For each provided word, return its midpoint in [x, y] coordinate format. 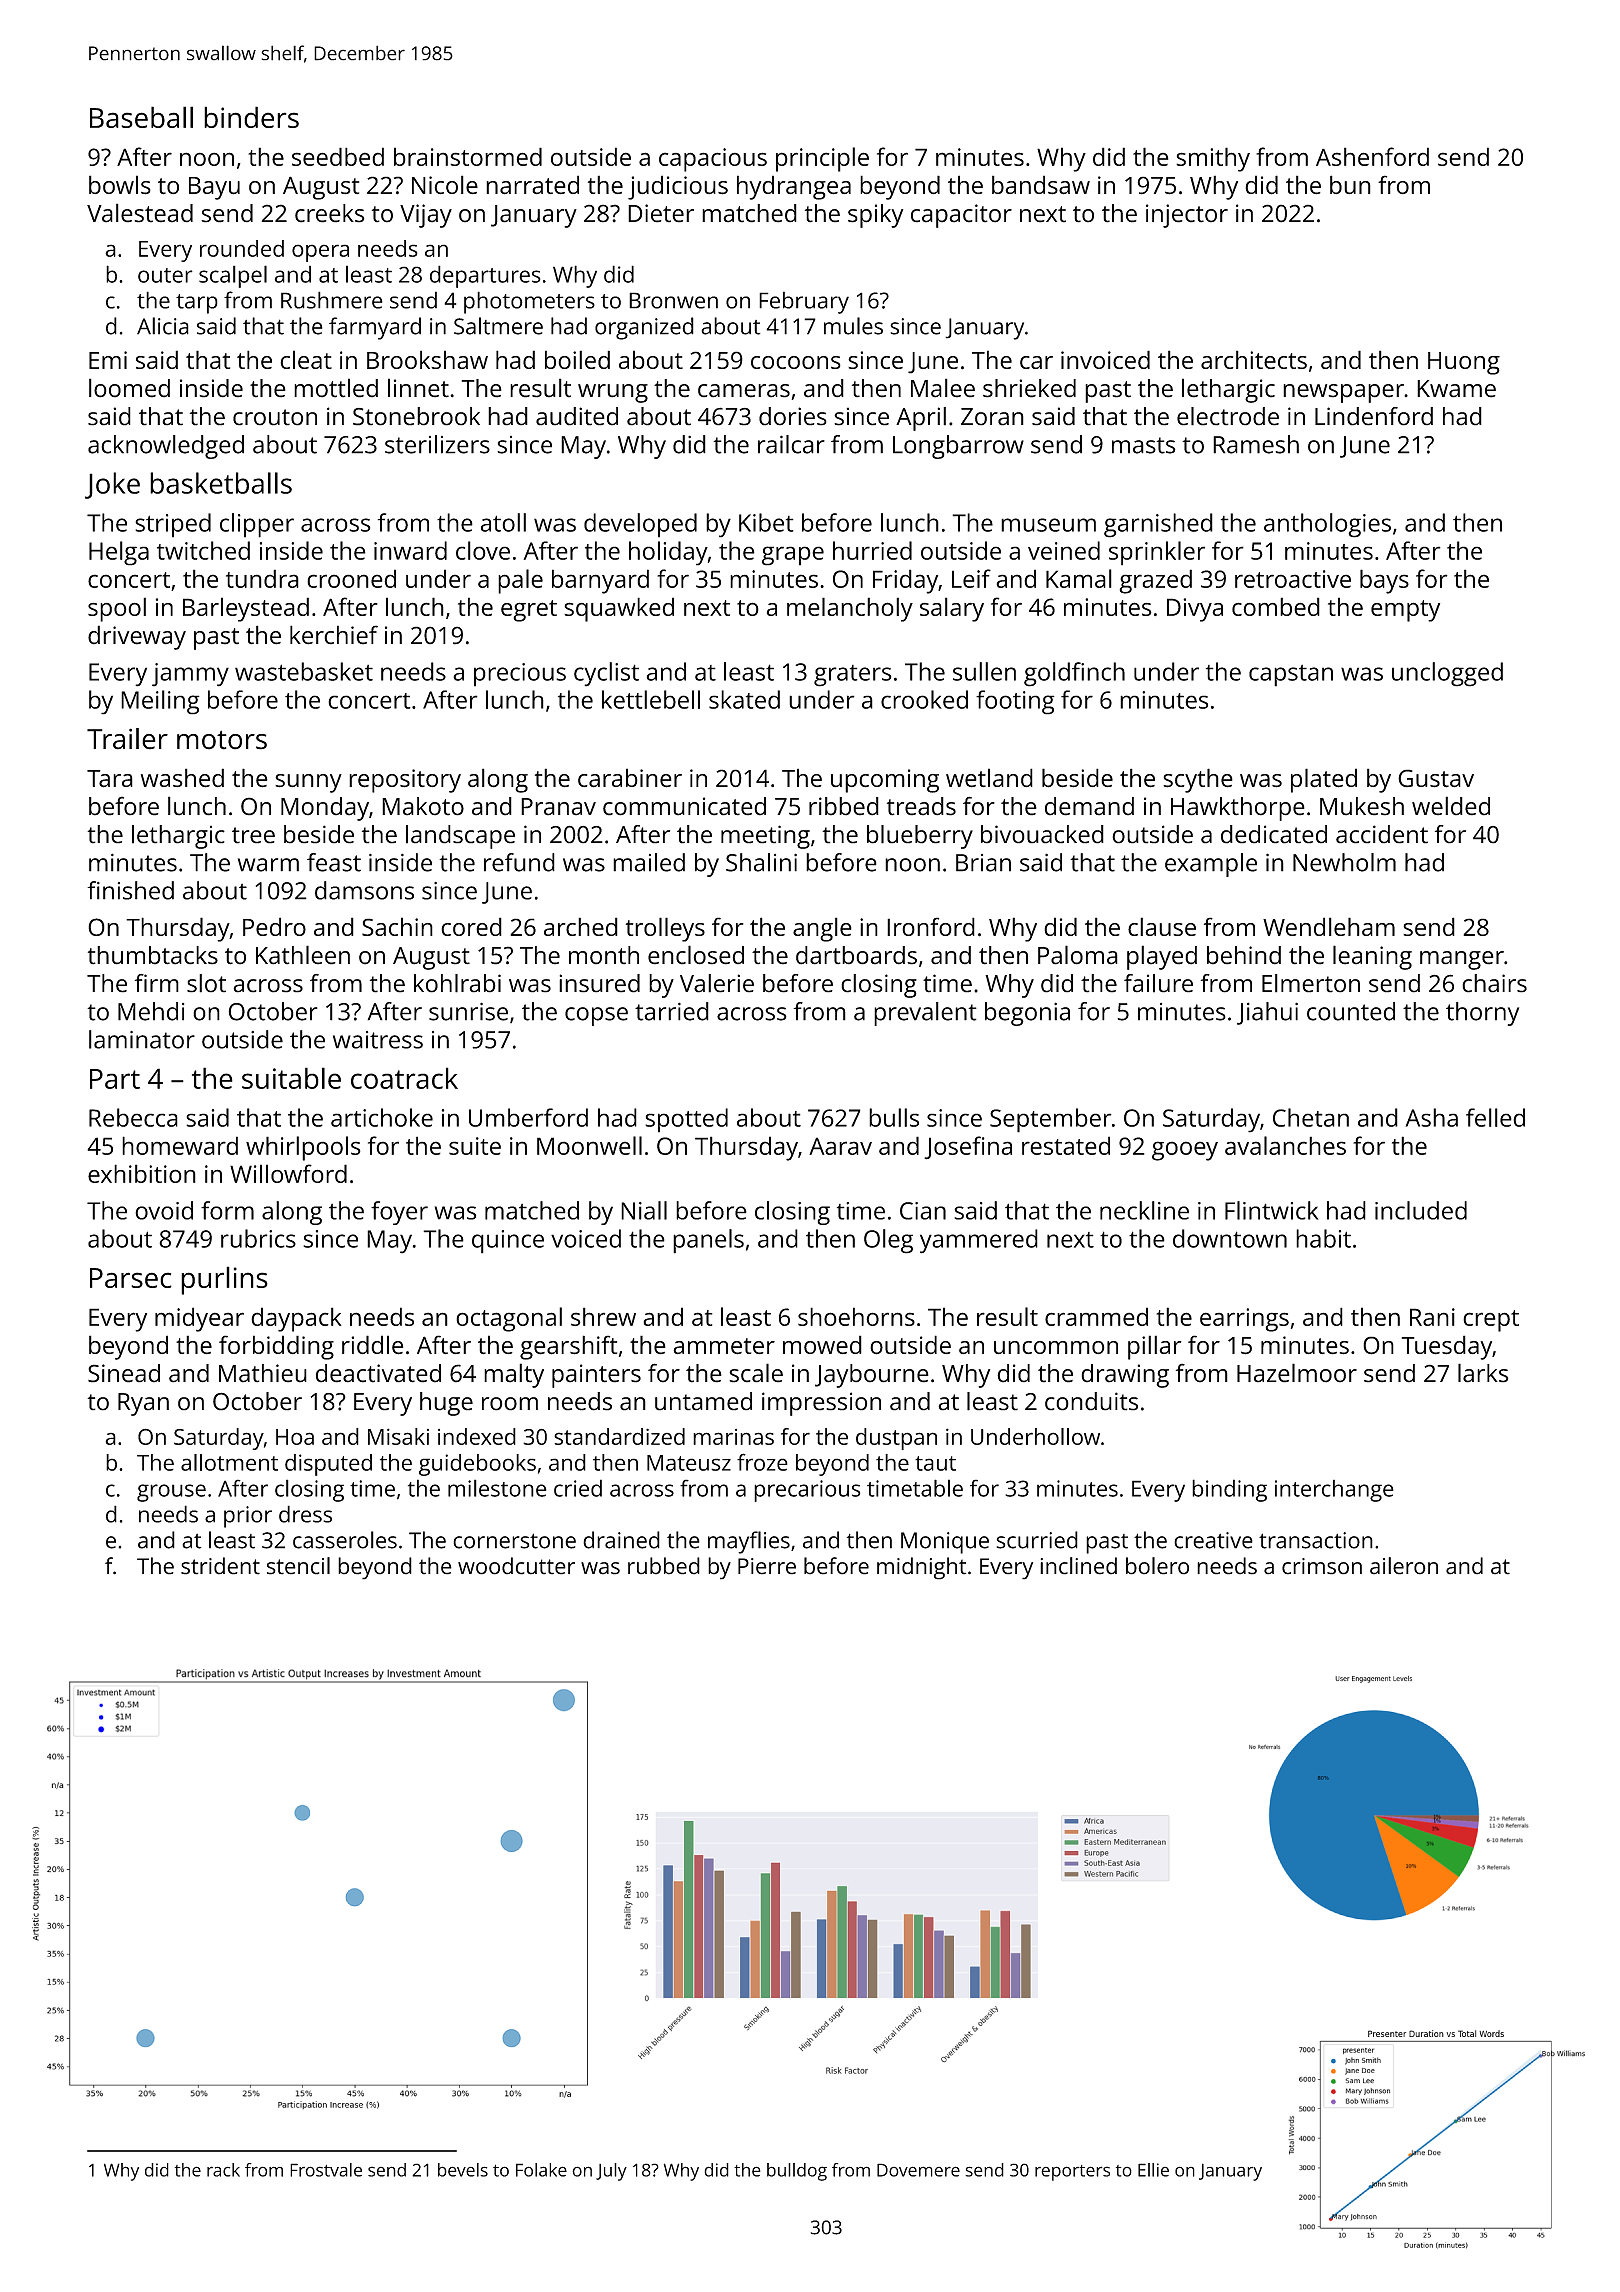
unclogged [1447, 674]
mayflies [749, 1542]
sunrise [468, 1011]
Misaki [398, 1436]
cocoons [796, 362]
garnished [1158, 525]
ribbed [844, 806]
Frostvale [326, 2170]
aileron [1404, 1566]
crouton [275, 417]
